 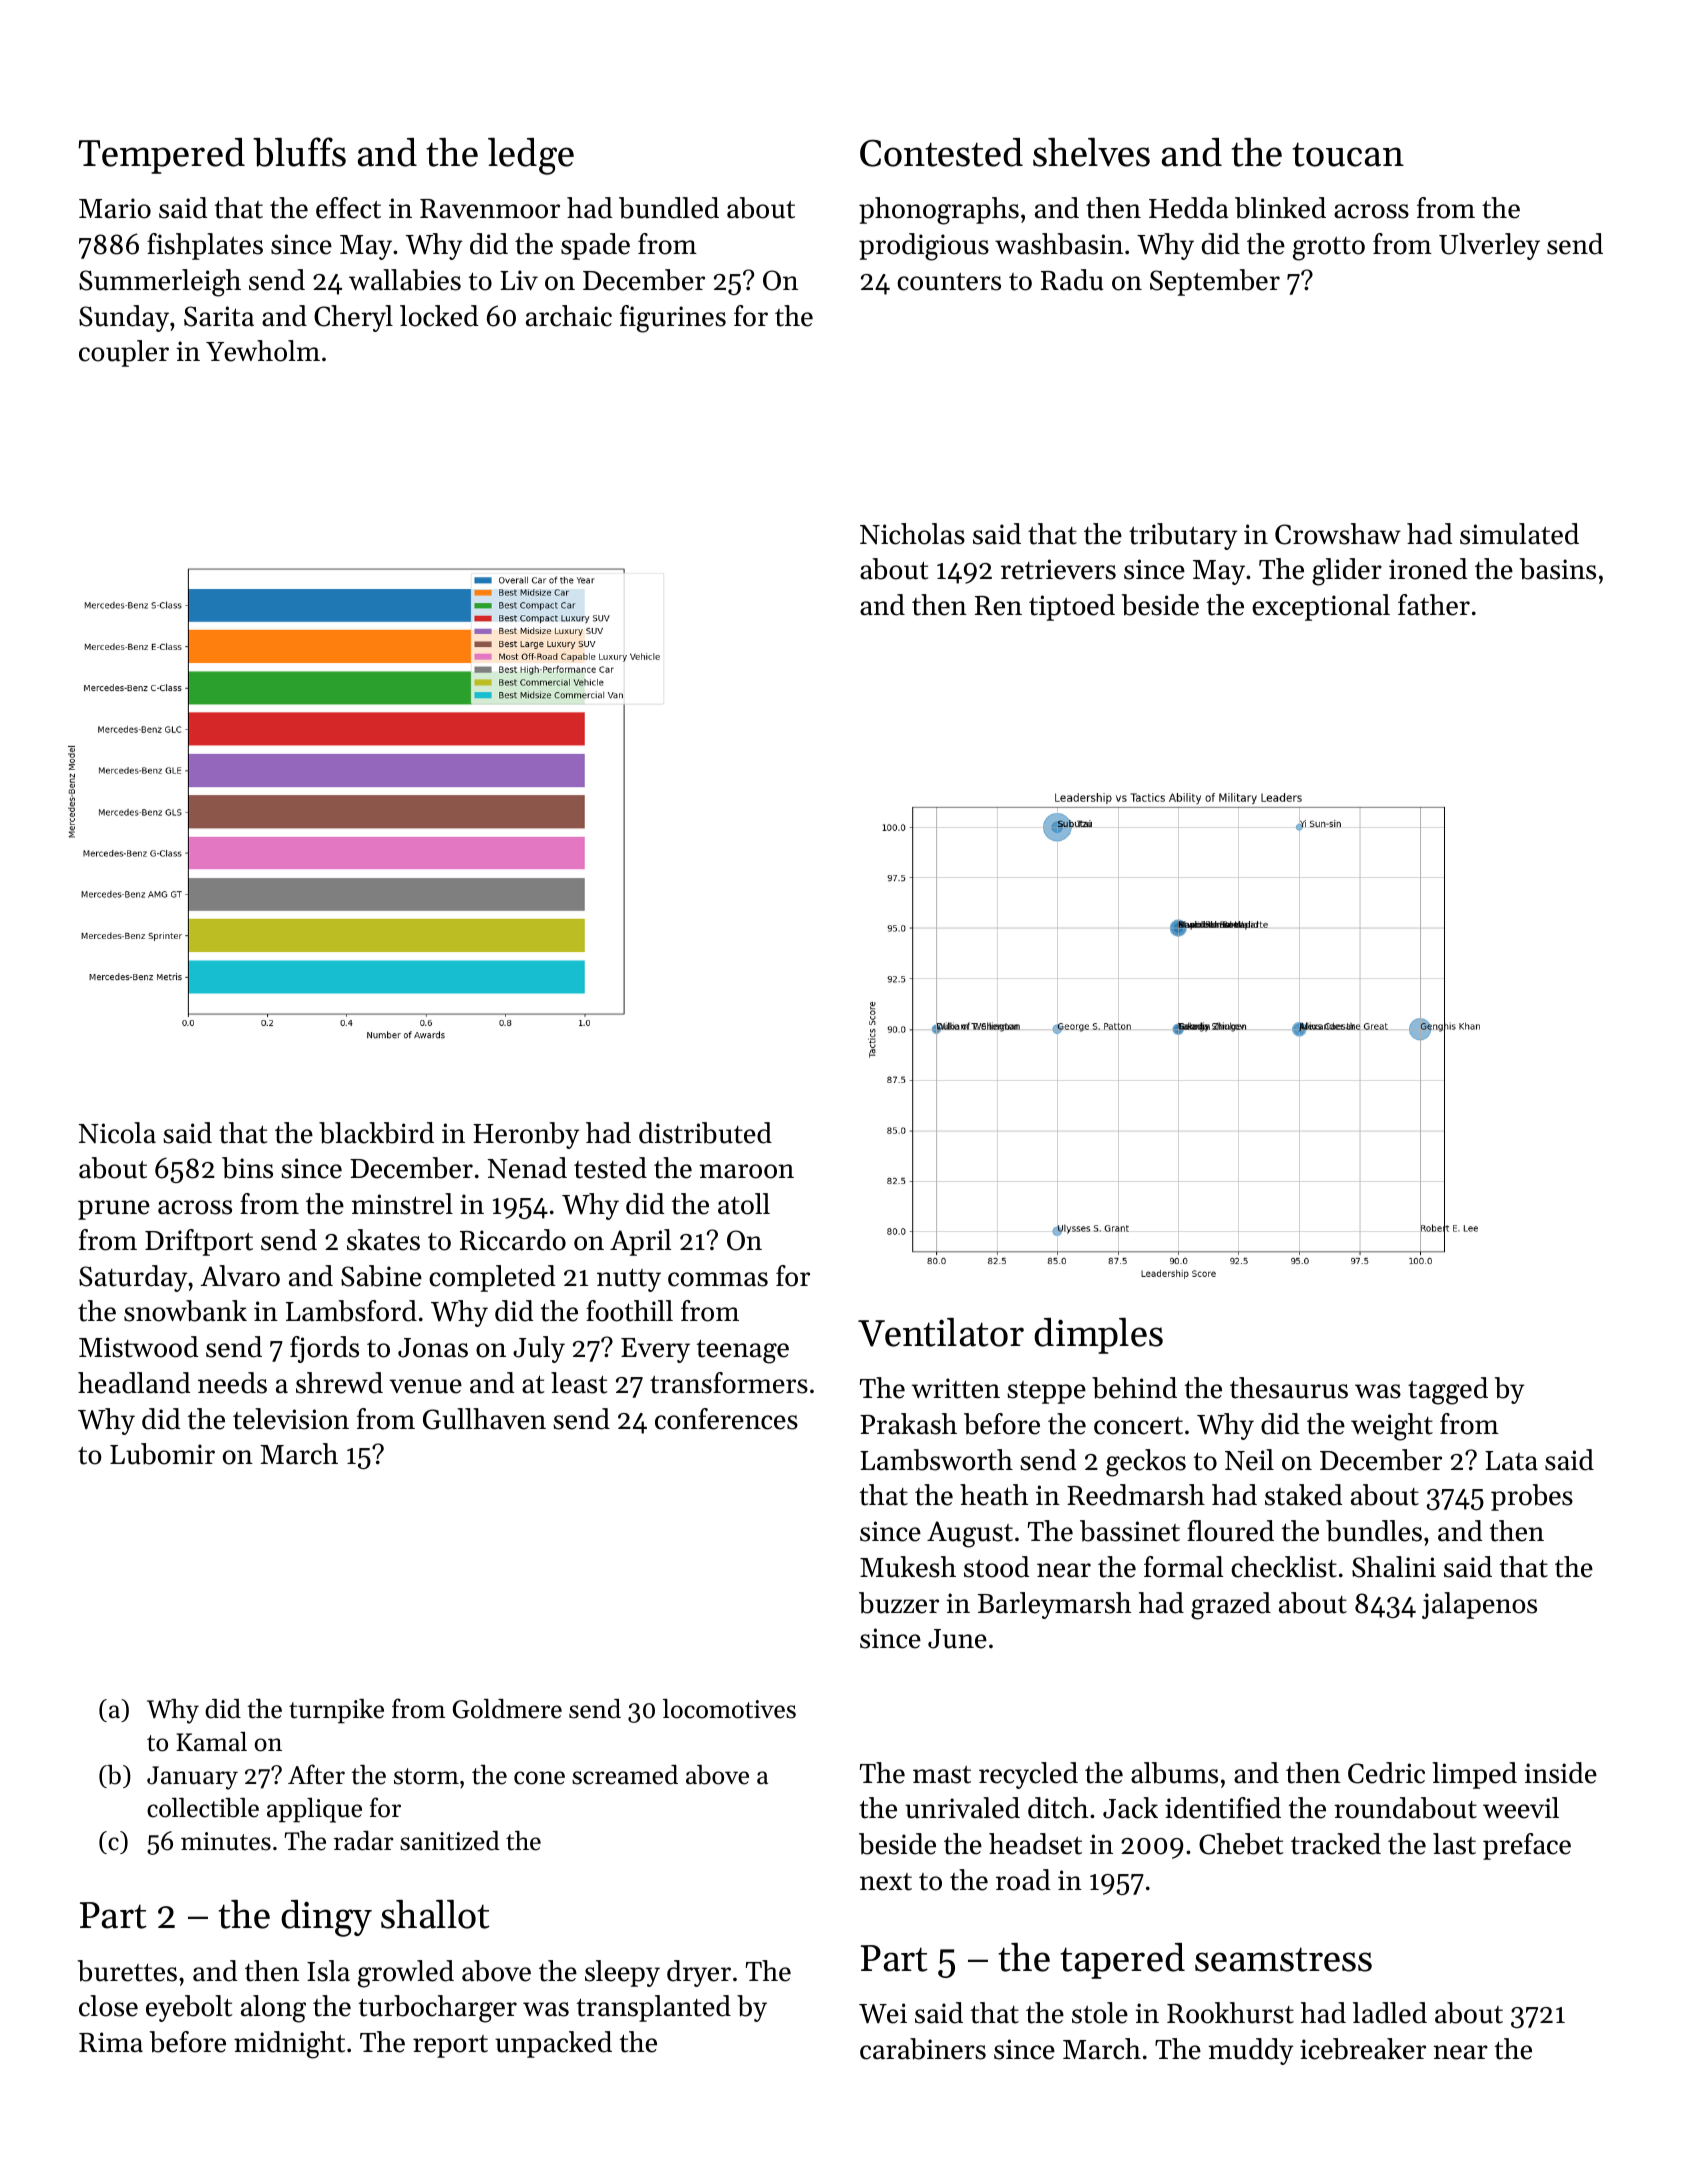 What do you see at coordinates (531, 156) in the page?
I see `ledge` at bounding box center [531, 156].
